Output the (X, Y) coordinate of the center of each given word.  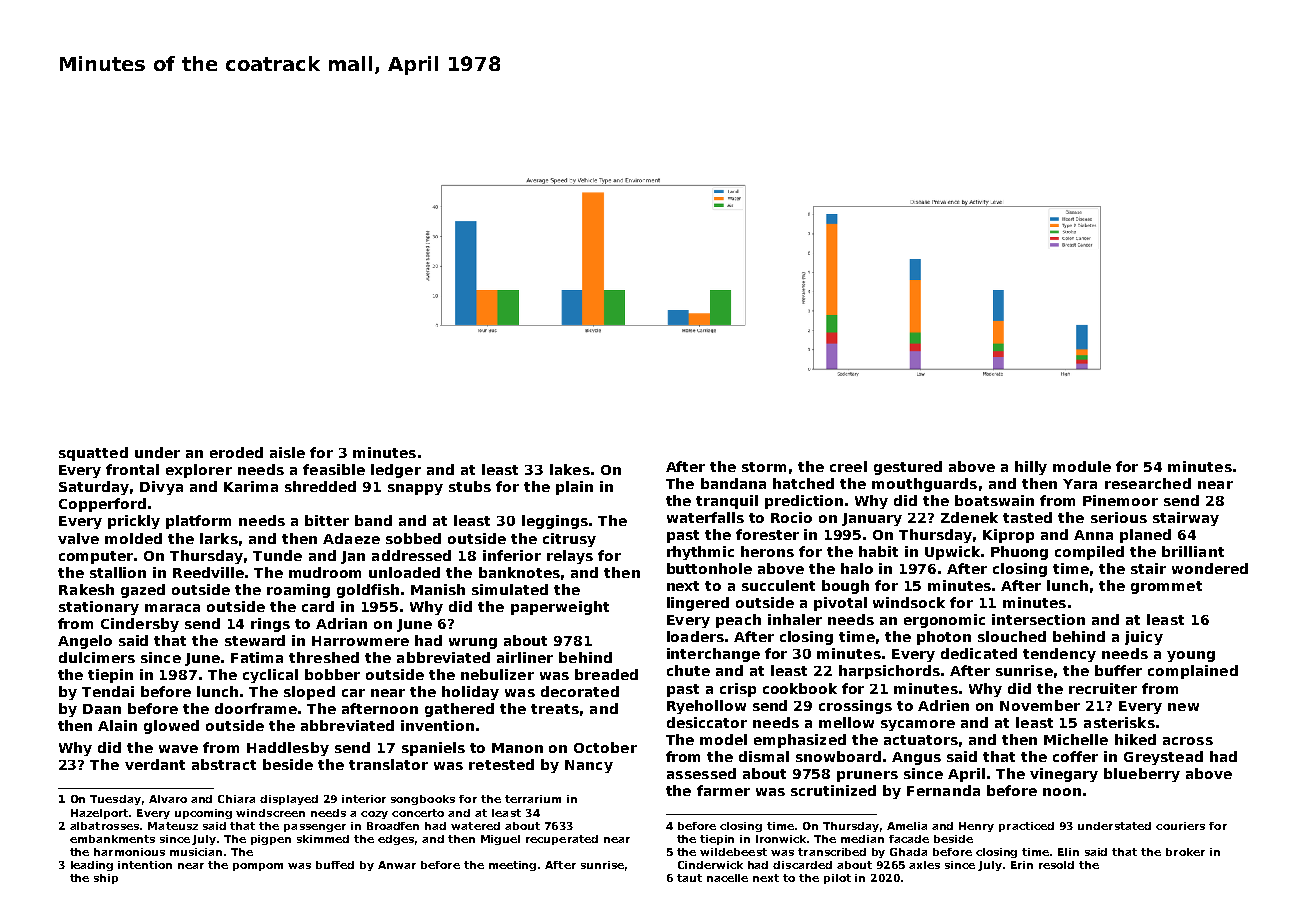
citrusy (569, 540)
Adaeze (351, 538)
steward (255, 640)
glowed (171, 727)
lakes (570, 469)
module (1082, 466)
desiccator (707, 722)
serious (1119, 517)
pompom (258, 867)
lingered (698, 604)
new (1183, 707)
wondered (1210, 568)
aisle (287, 452)
